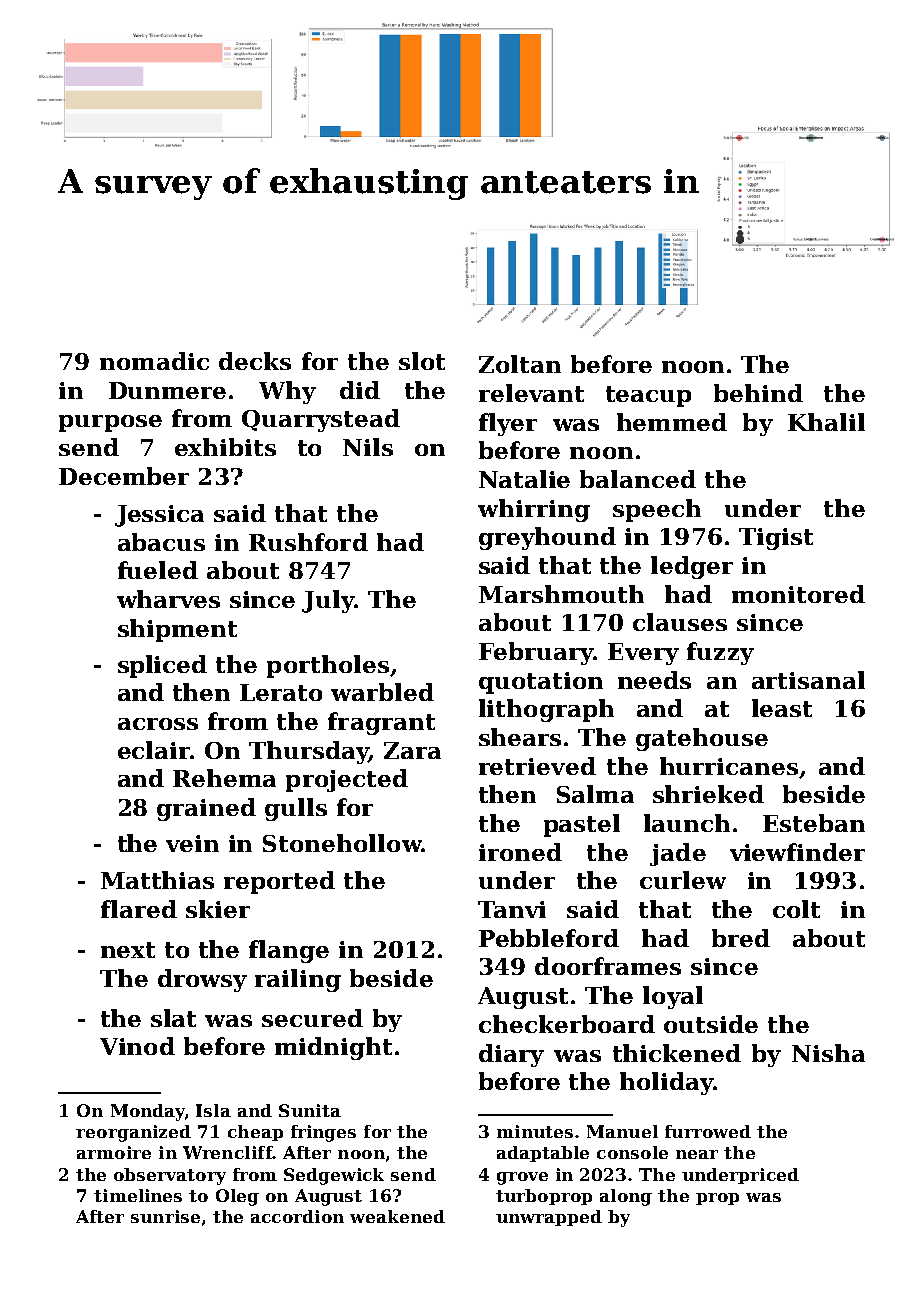 The width and height of the document is (924, 1311). What do you see at coordinates (626, 1197) in the document?
I see `along` at bounding box center [626, 1197].
